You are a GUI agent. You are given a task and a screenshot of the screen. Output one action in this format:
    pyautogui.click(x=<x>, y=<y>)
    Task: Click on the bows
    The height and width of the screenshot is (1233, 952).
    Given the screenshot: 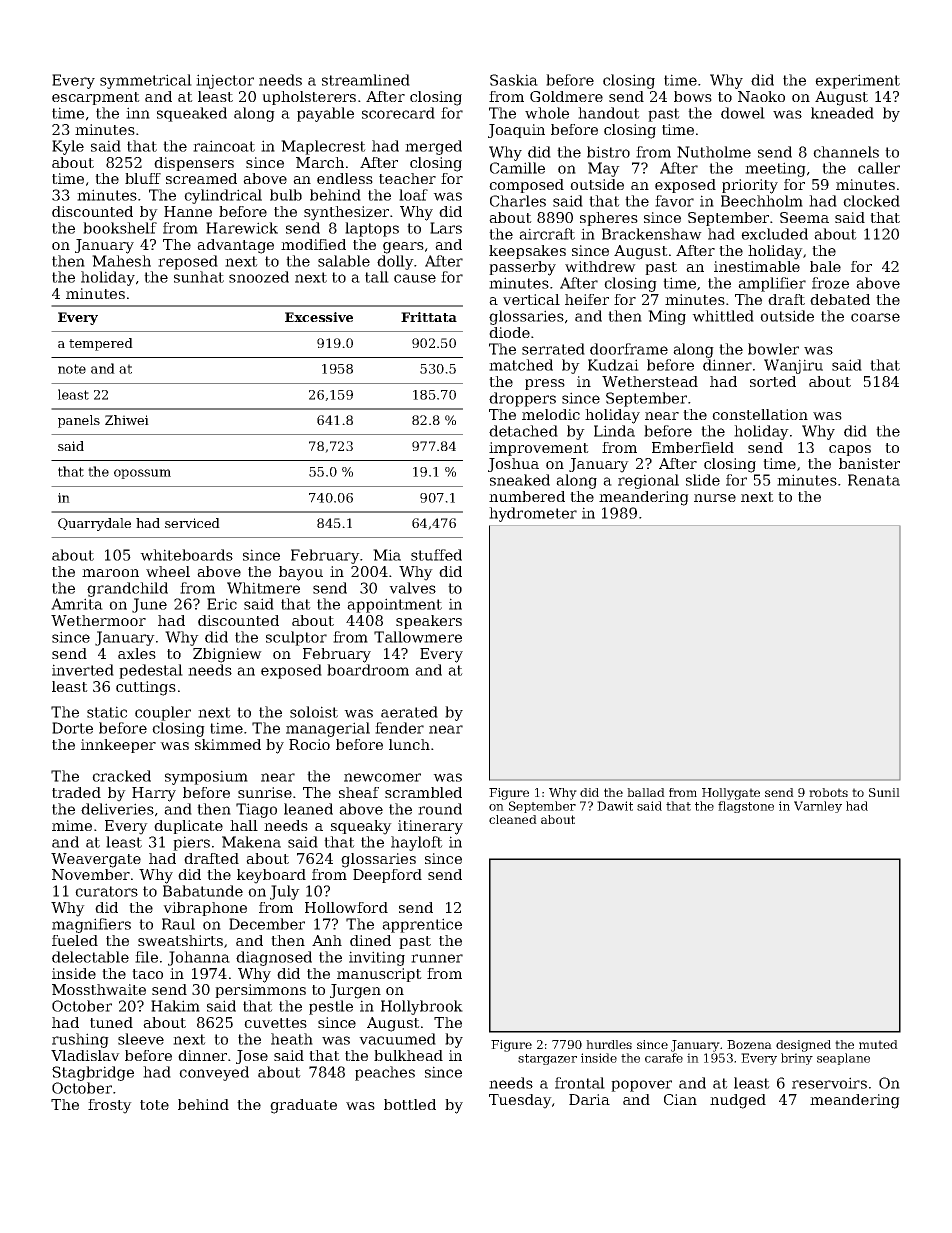 What is the action you would take?
    pyautogui.click(x=693, y=96)
